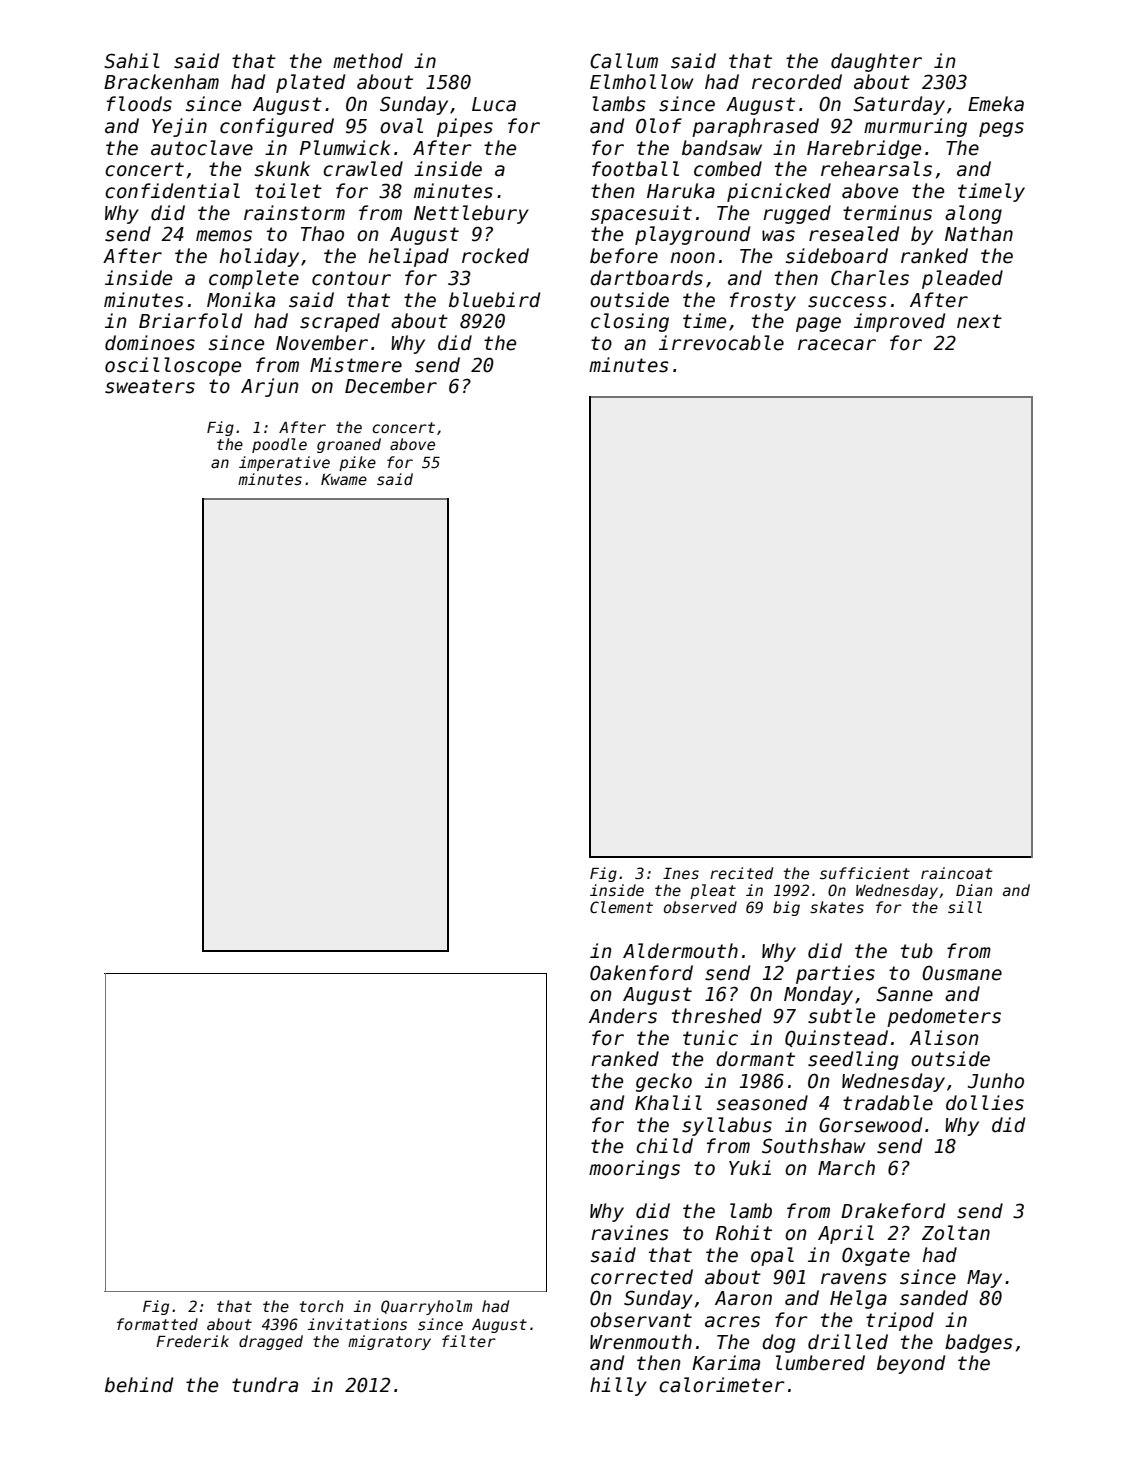  Describe the element at coordinates (618, 1386) in the screenshot. I see `hilly` at that location.
